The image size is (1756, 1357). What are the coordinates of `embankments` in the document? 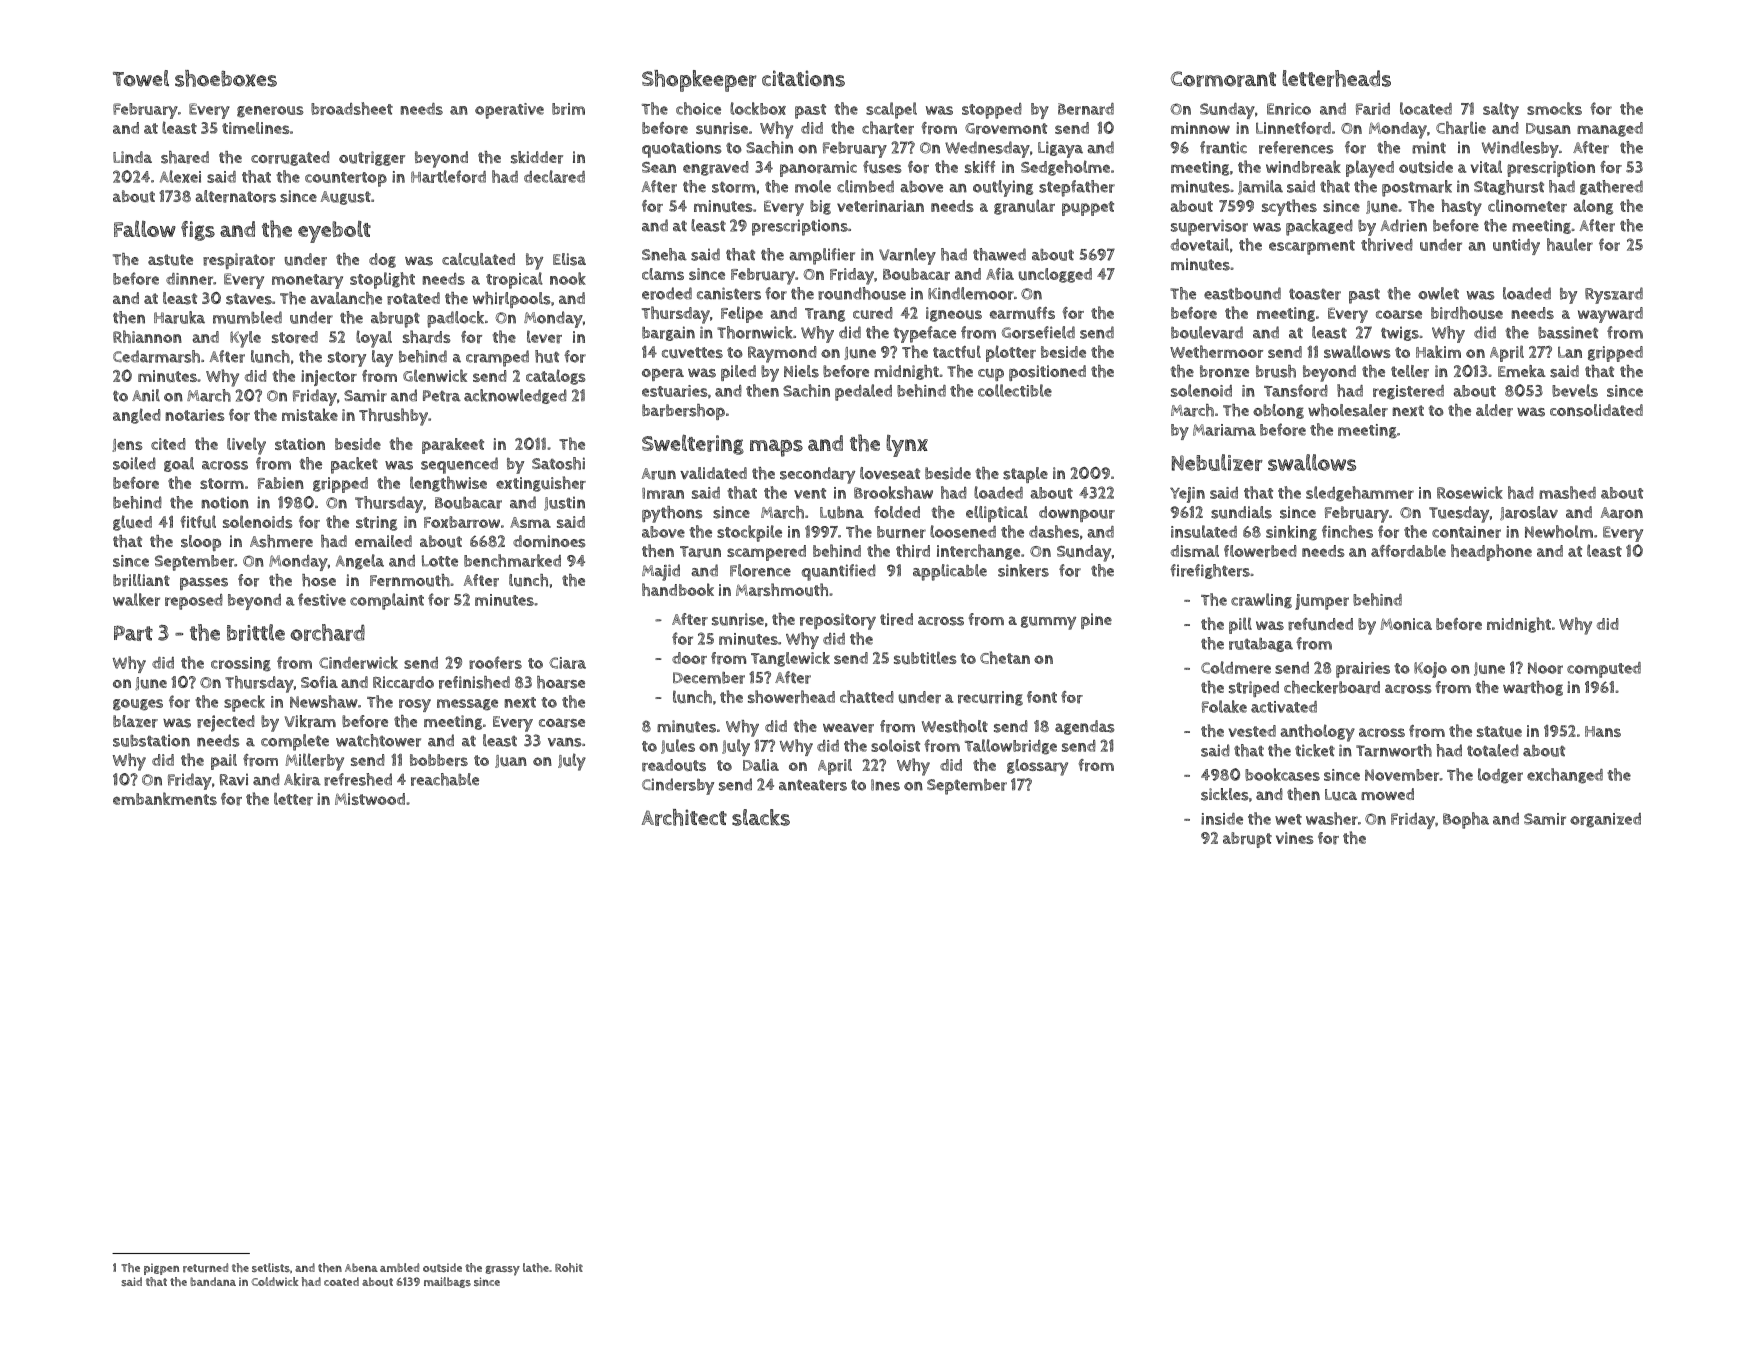 It's located at (165, 798).
